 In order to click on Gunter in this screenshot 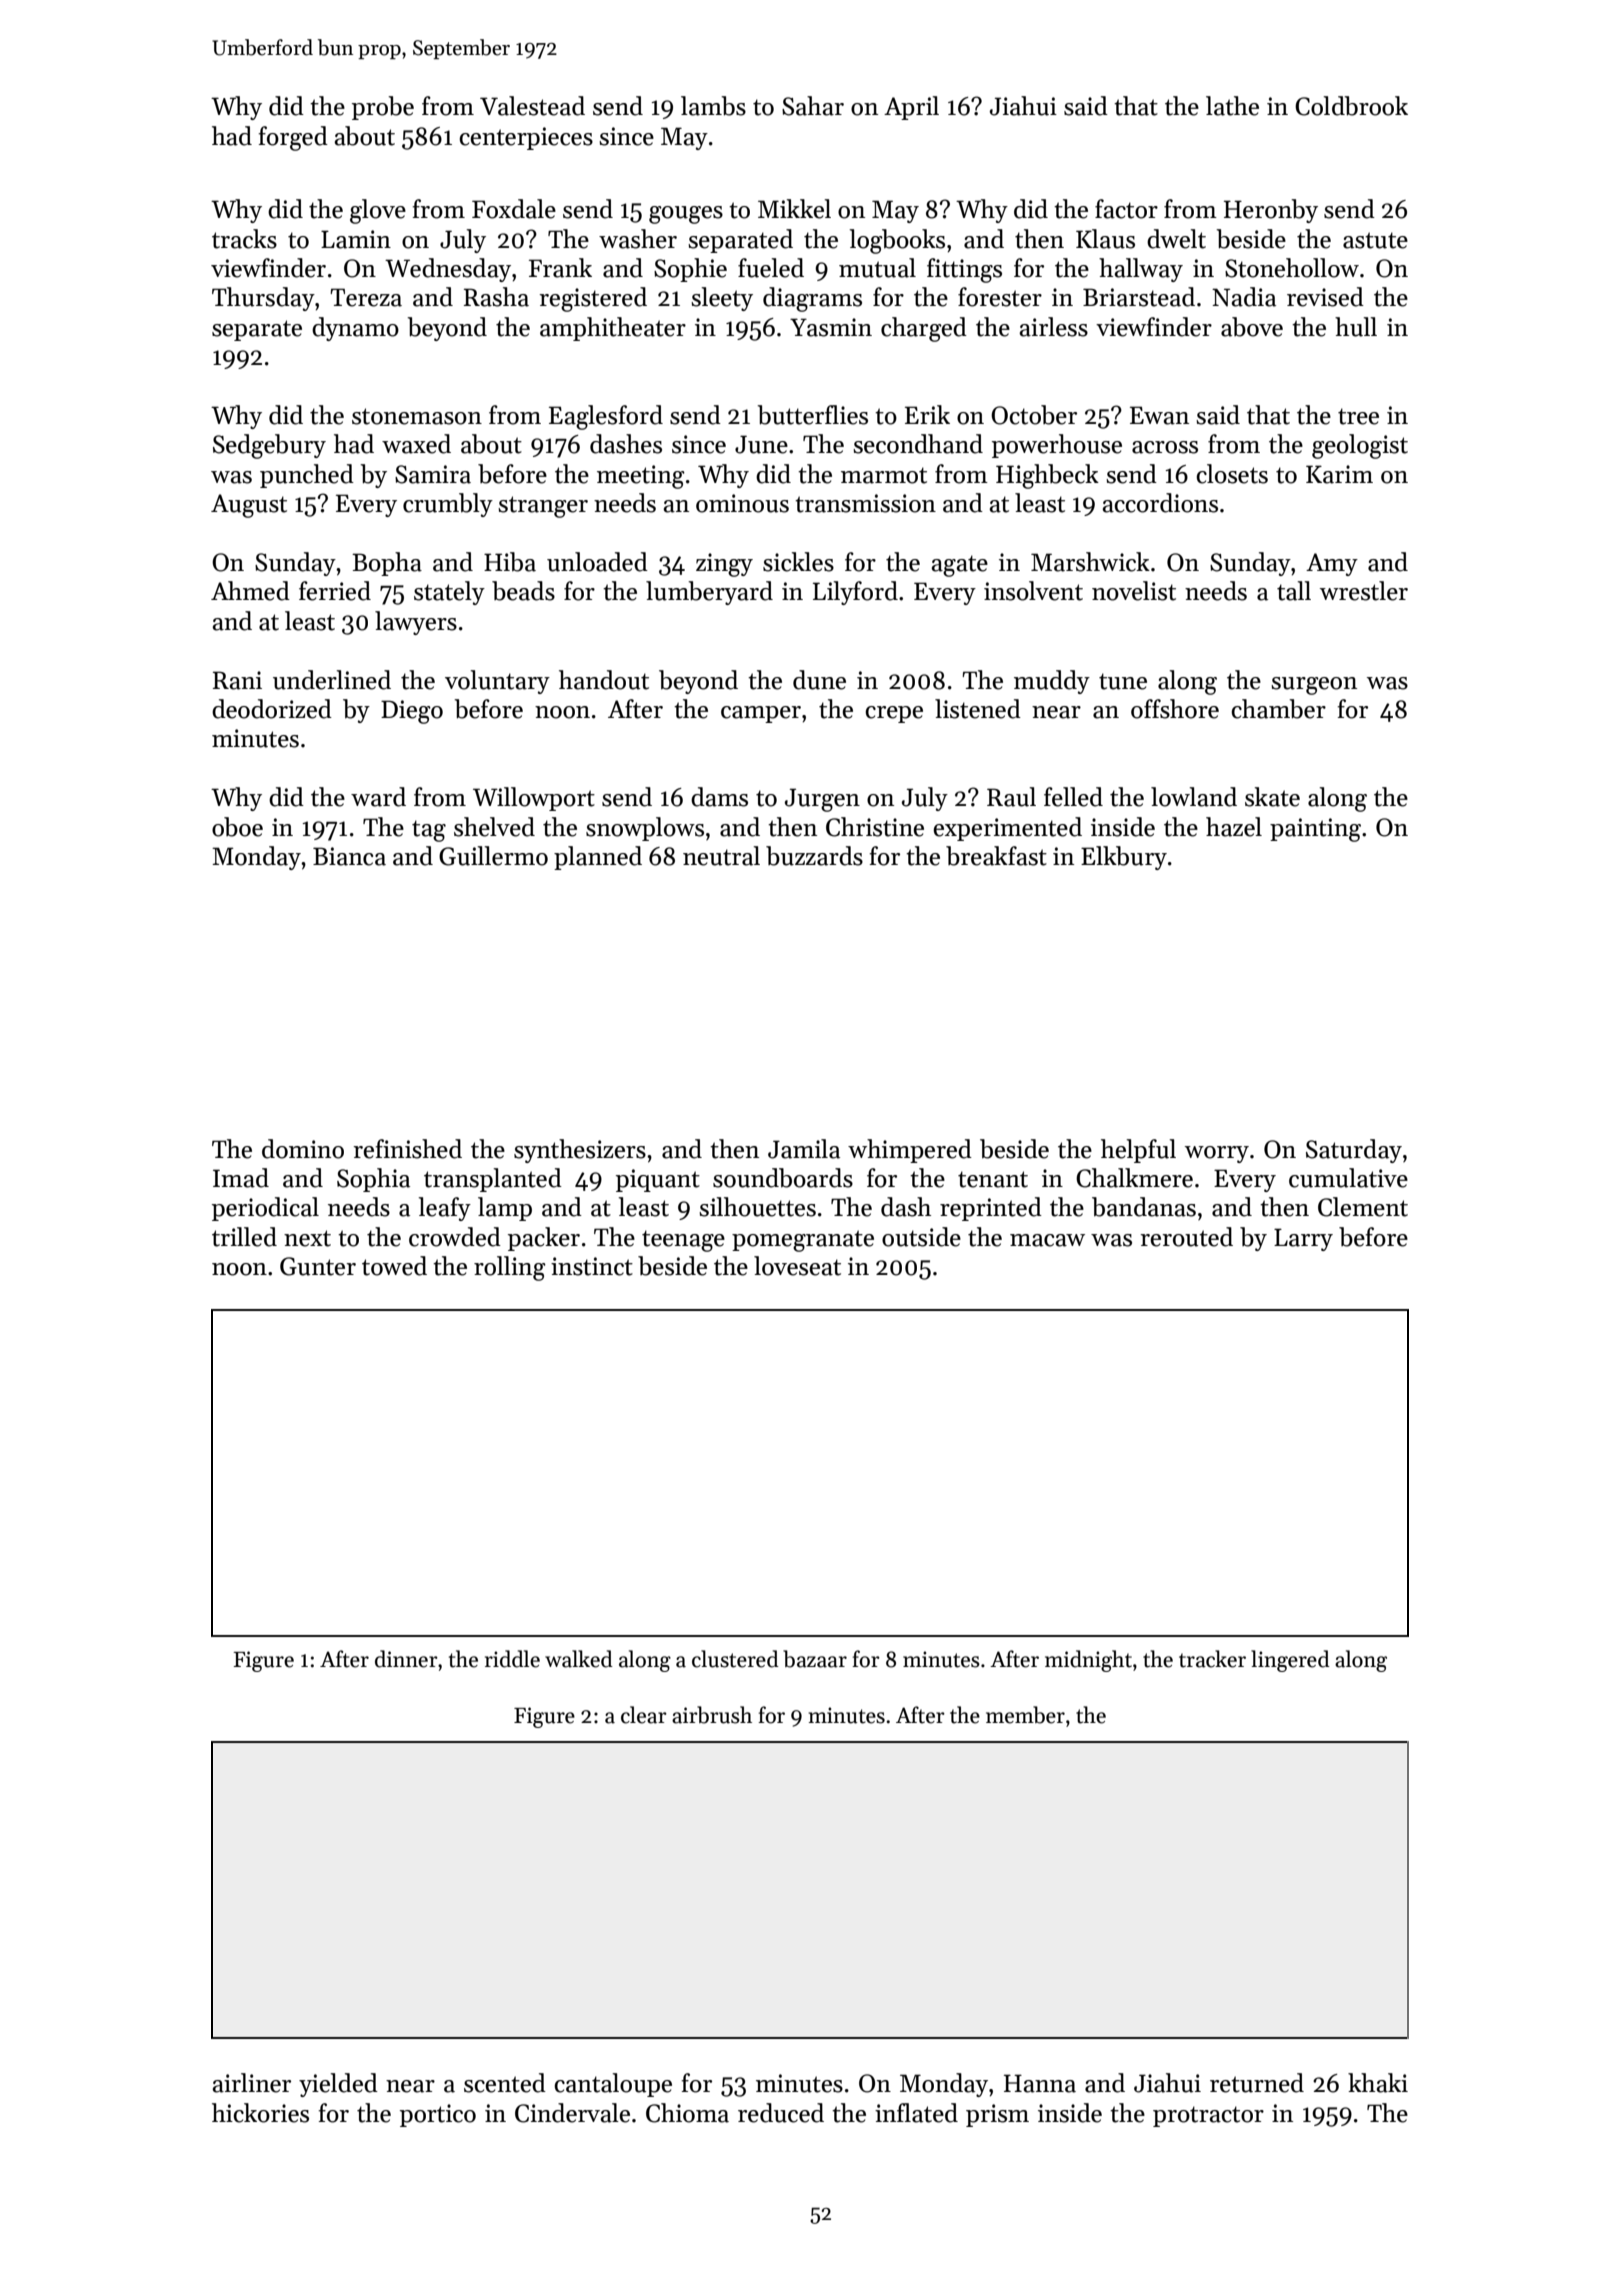, I will do `click(318, 1266)`.
